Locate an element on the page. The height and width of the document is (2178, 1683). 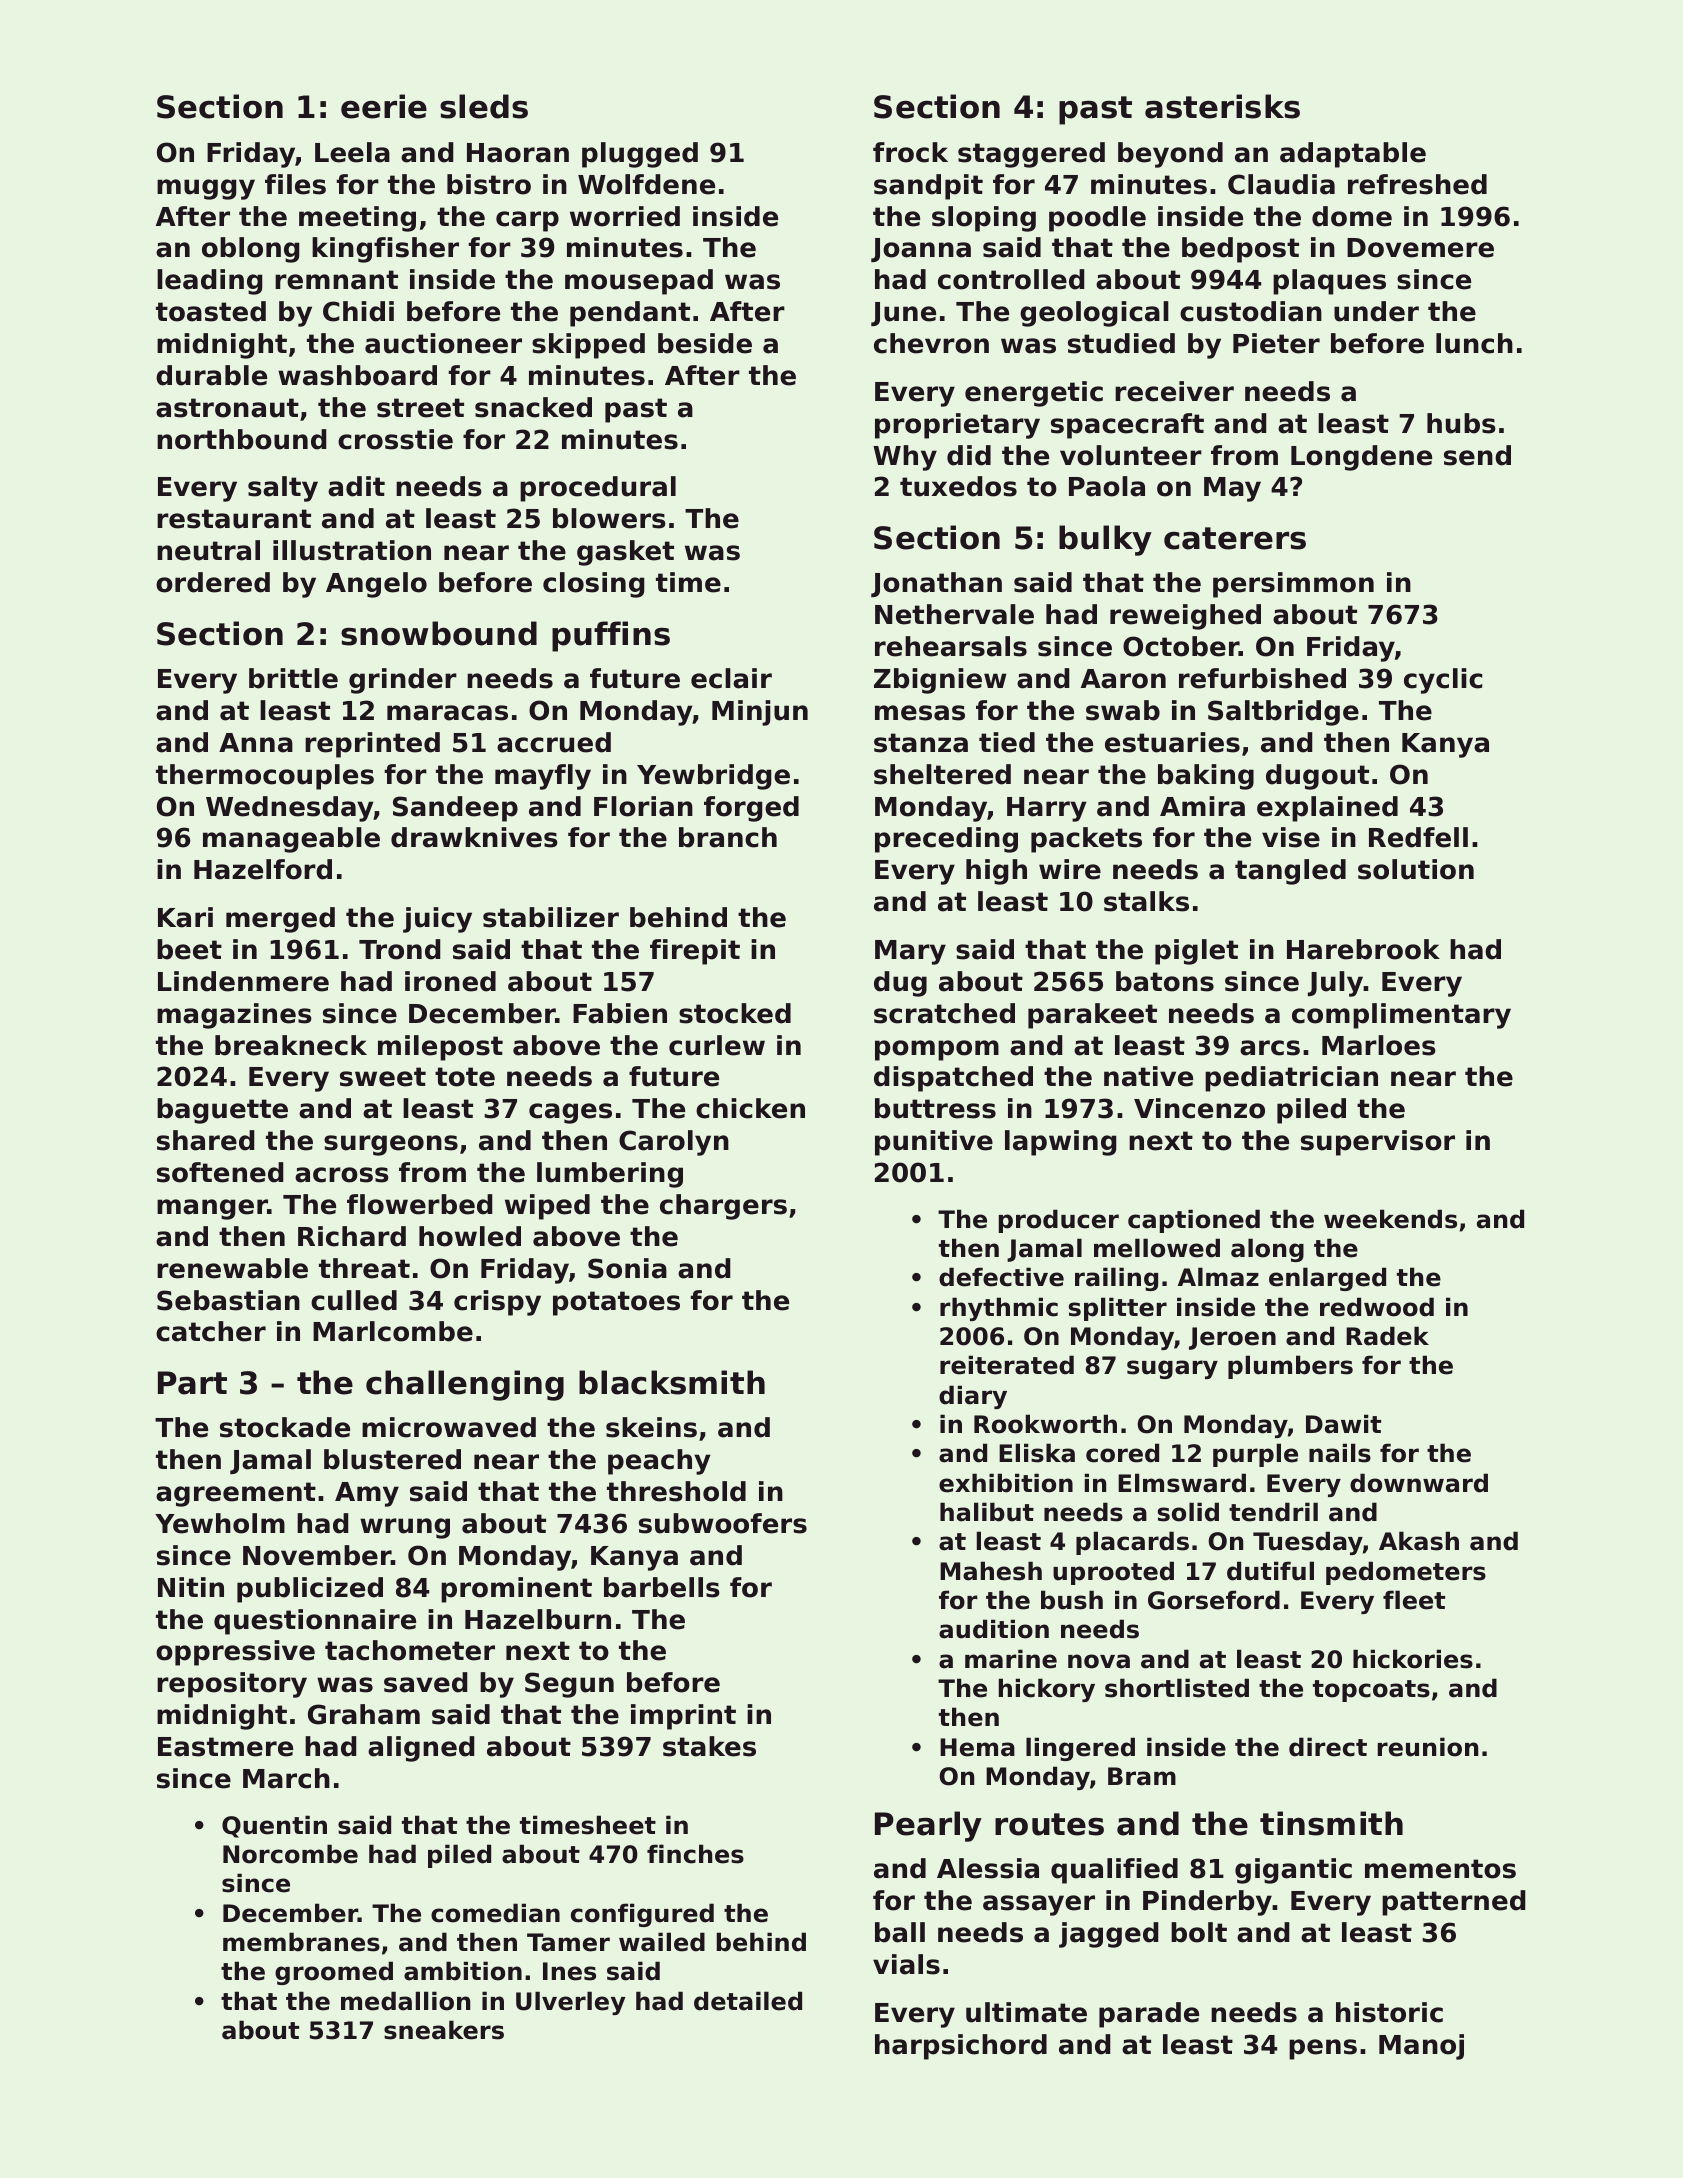
blacksmith is located at coordinates (672, 1382).
